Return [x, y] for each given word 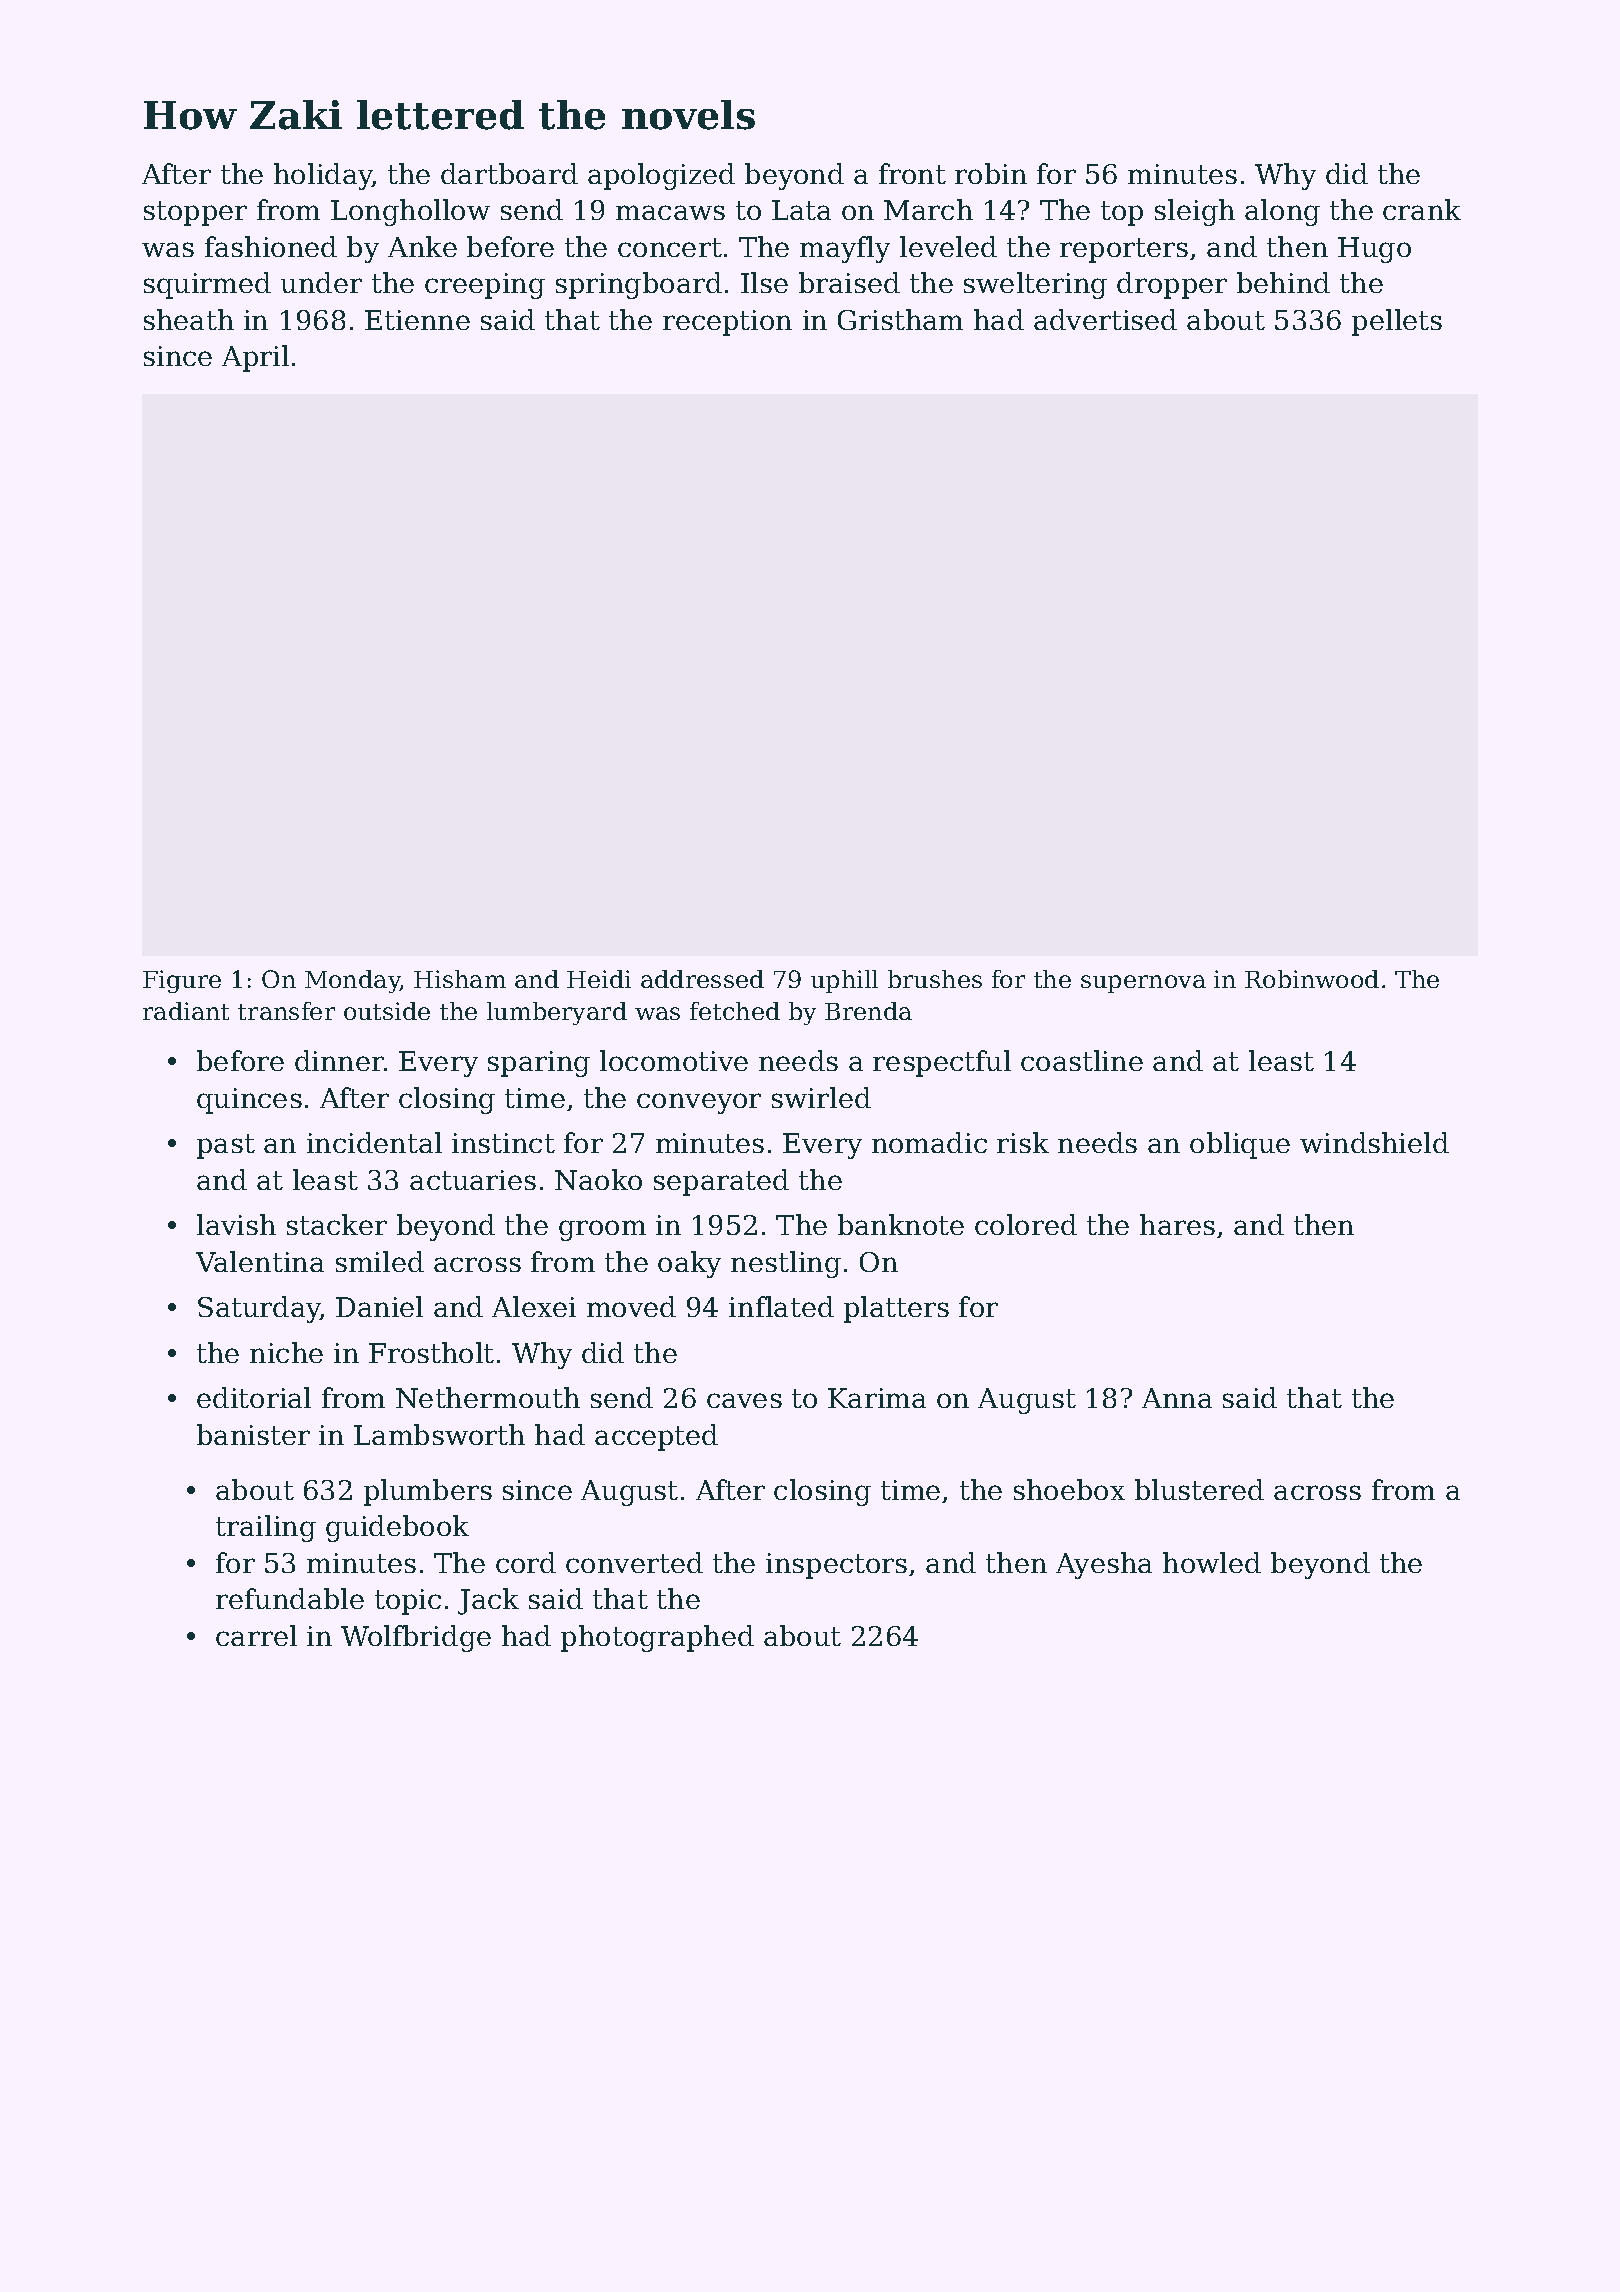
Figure [182, 981]
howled [1212, 1562]
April [255, 358]
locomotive [674, 1060]
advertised [1105, 319]
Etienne [417, 320]
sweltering [1035, 285]
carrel [256, 1635]
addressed [702, 979]
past [226, 1146]
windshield [1374, 1142]
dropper [1172, 285]
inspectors [836, 1566]
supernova [1143, 984]
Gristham [900, 319]
